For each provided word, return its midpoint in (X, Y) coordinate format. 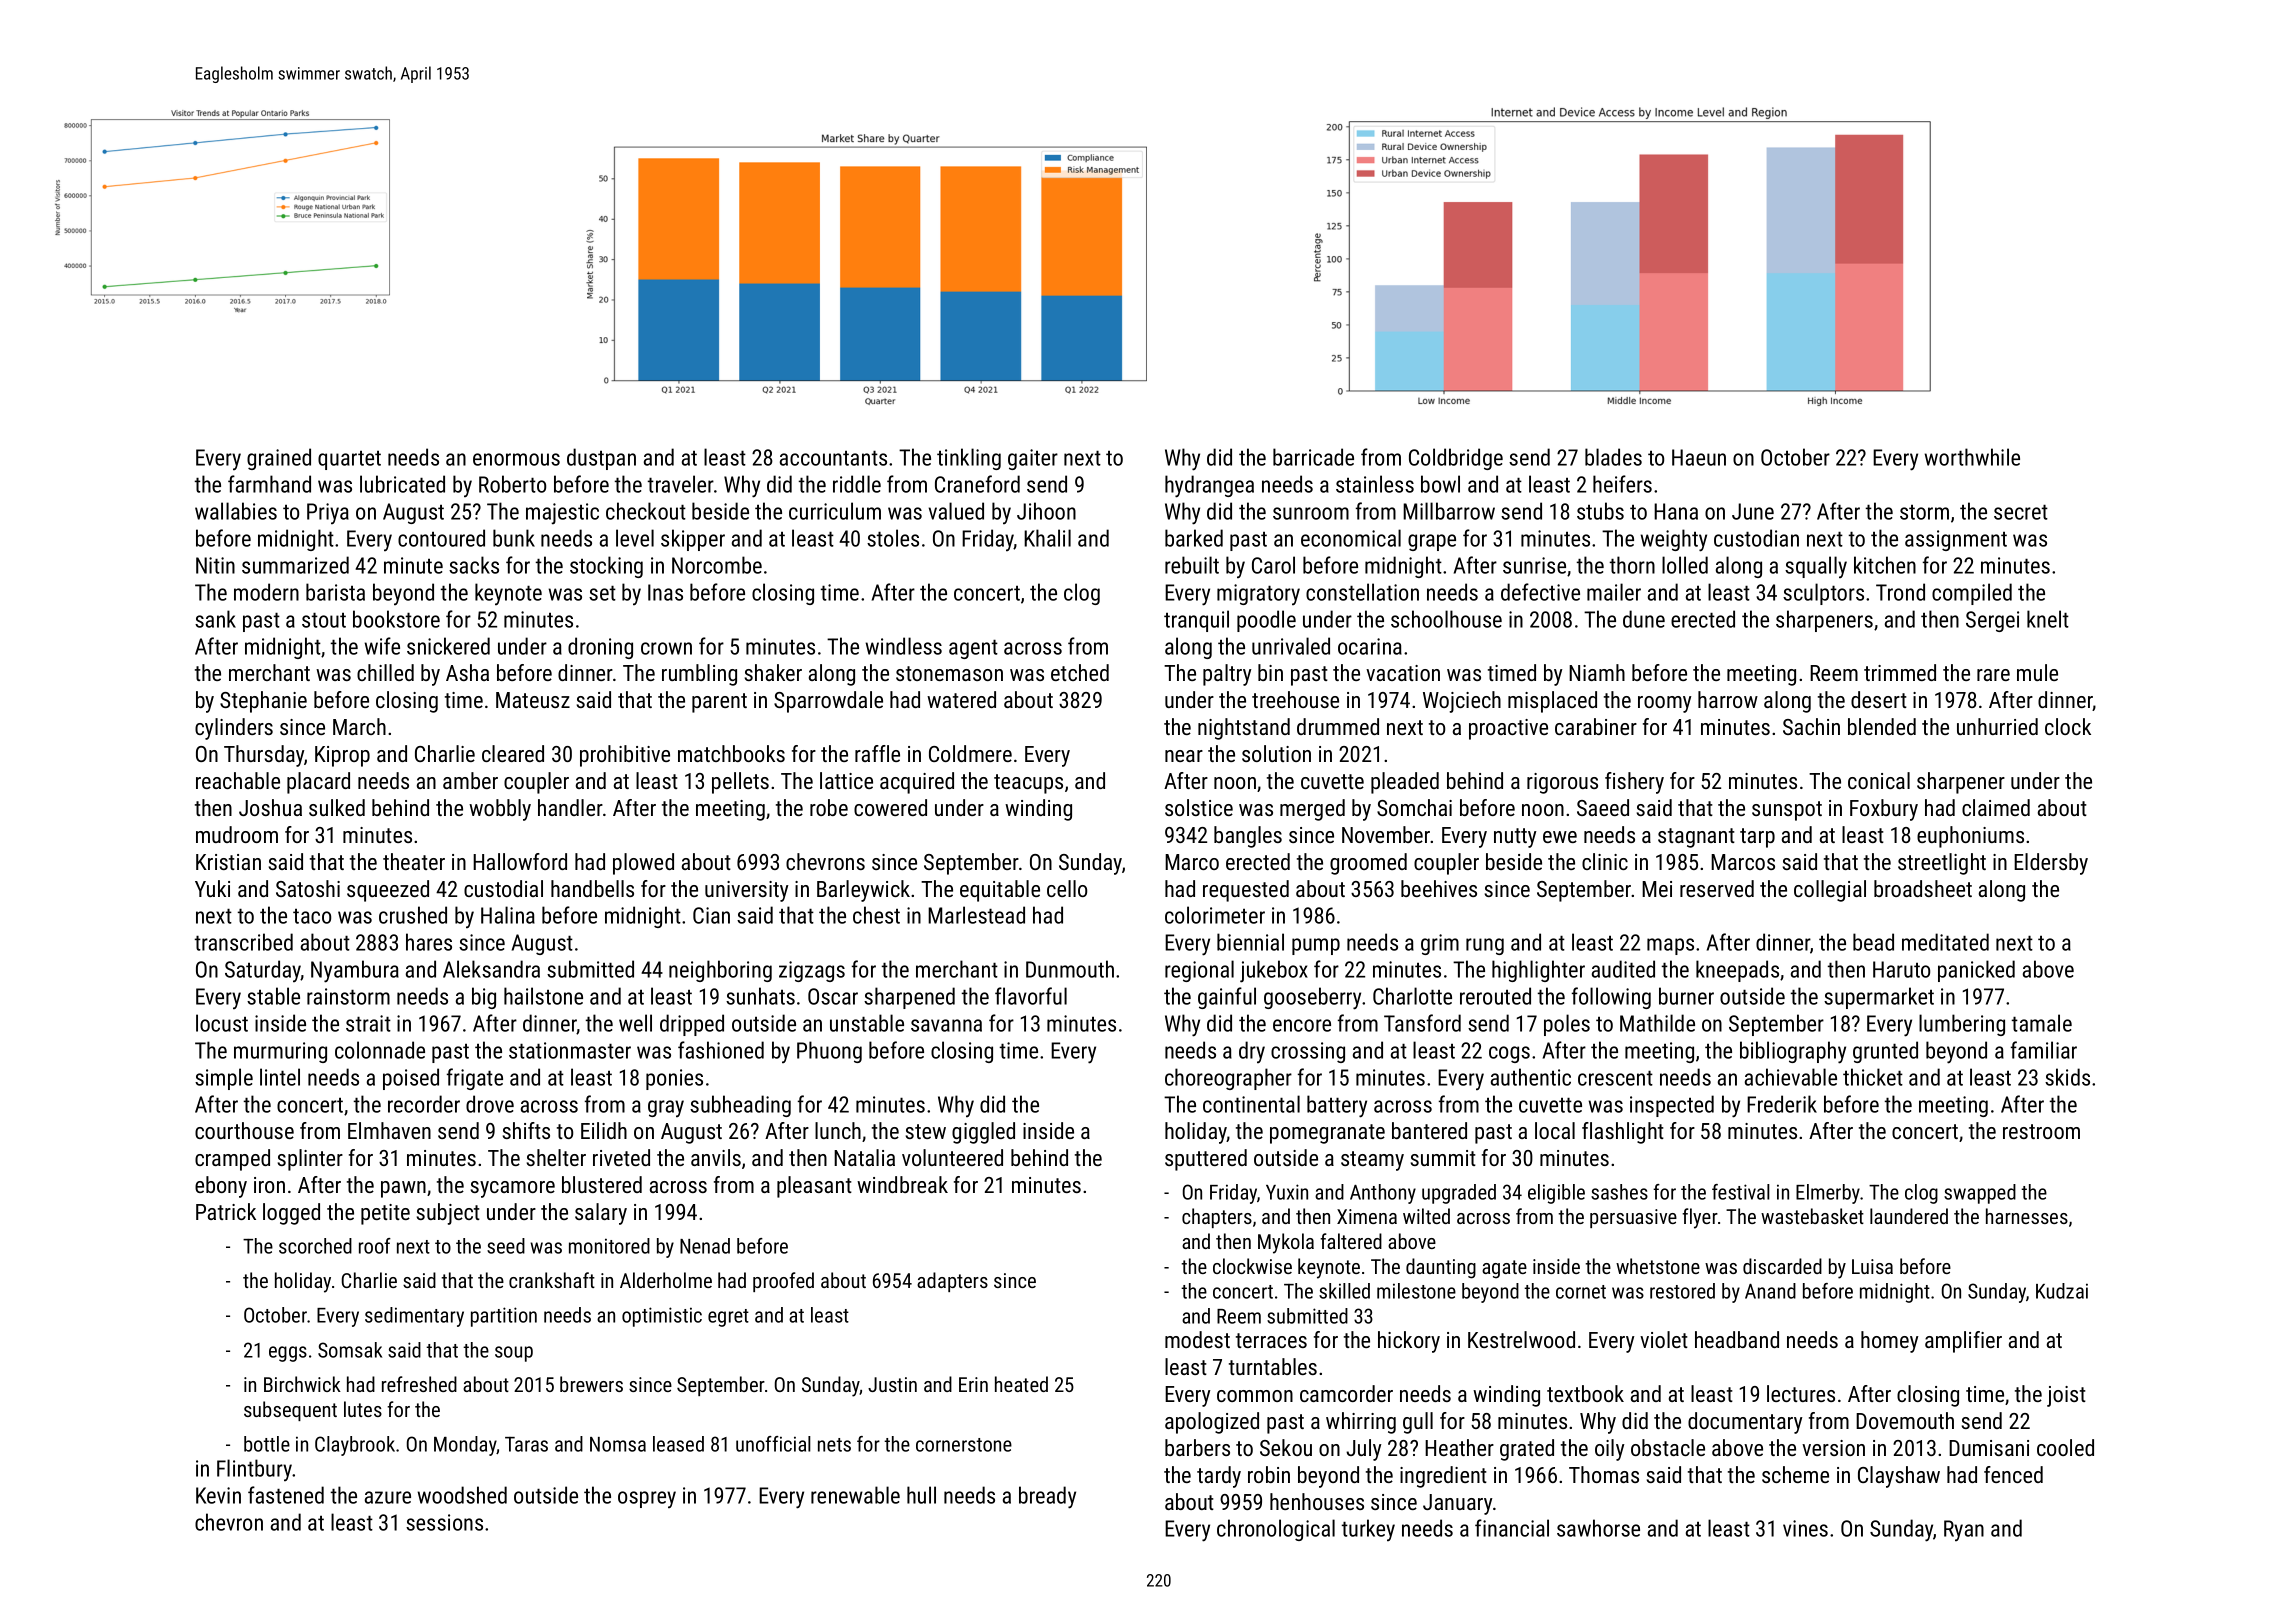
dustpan (601, 459)
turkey (1368, 1530)
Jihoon (1046, 511)
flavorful (1031, 996)
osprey (647, 1499)
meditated (1945, 942)
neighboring (720, 971)
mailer (1614, 592)
